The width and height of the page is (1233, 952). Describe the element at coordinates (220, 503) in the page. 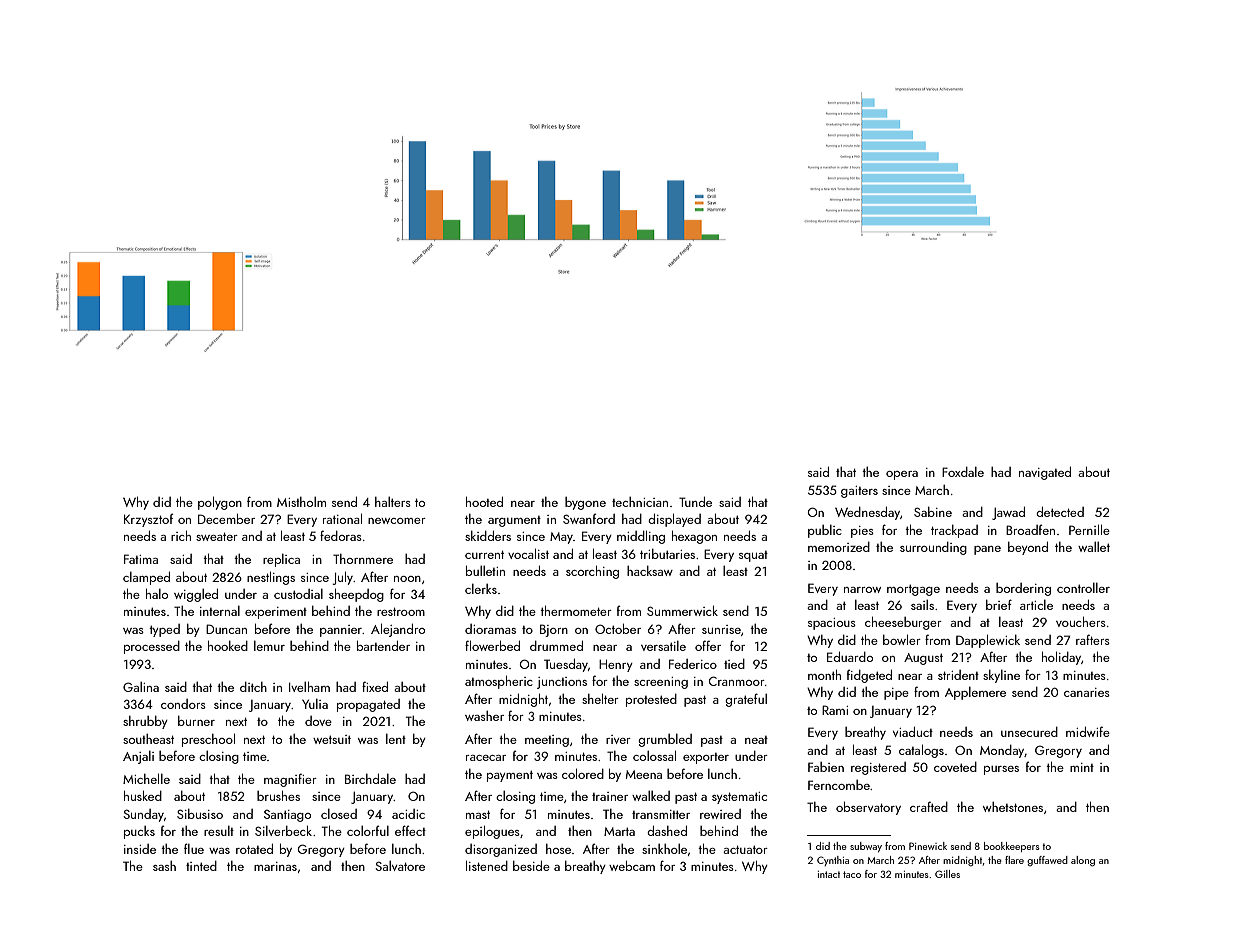

I see `polygon` at that location.
